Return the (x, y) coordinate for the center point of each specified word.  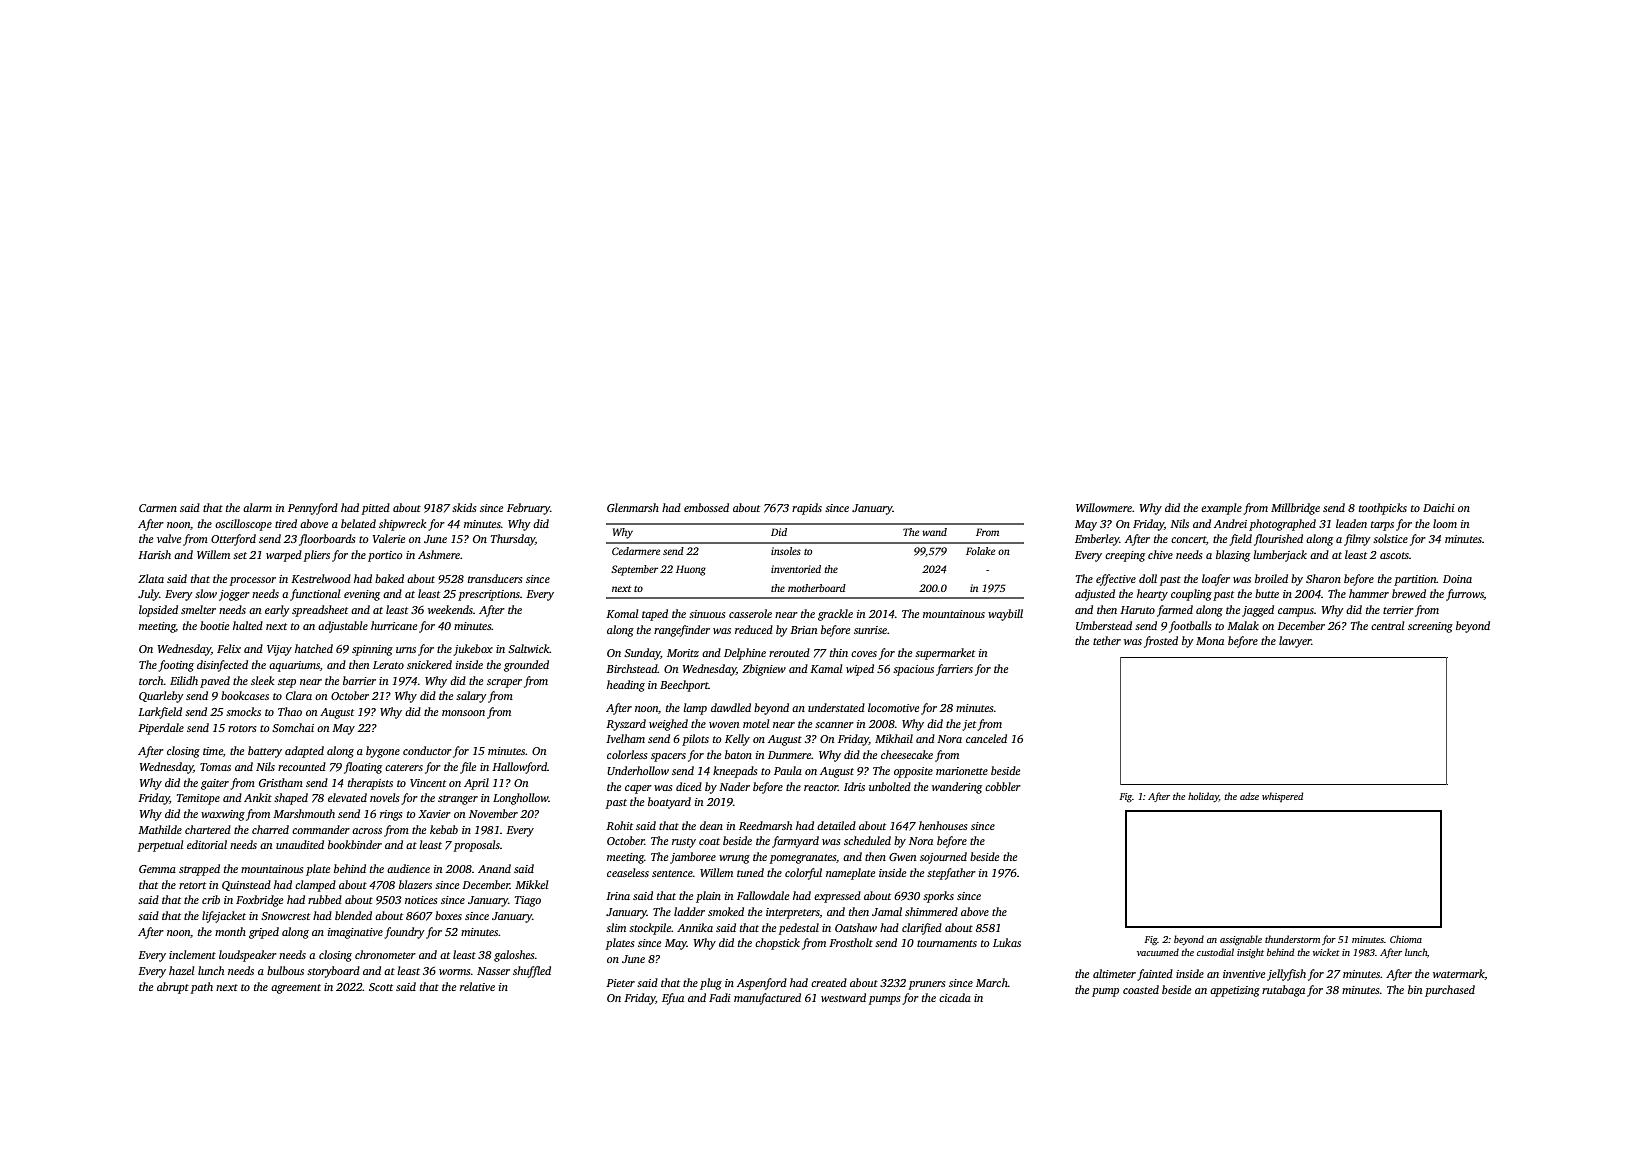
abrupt (173, 988)
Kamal (826, 668)
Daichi (1439, 507)
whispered (1282, 797)
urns (406, 650)
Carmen (158, 508)
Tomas (215, 767)
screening (1430, 627)
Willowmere (1104, 507)
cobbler (1003, 786)
